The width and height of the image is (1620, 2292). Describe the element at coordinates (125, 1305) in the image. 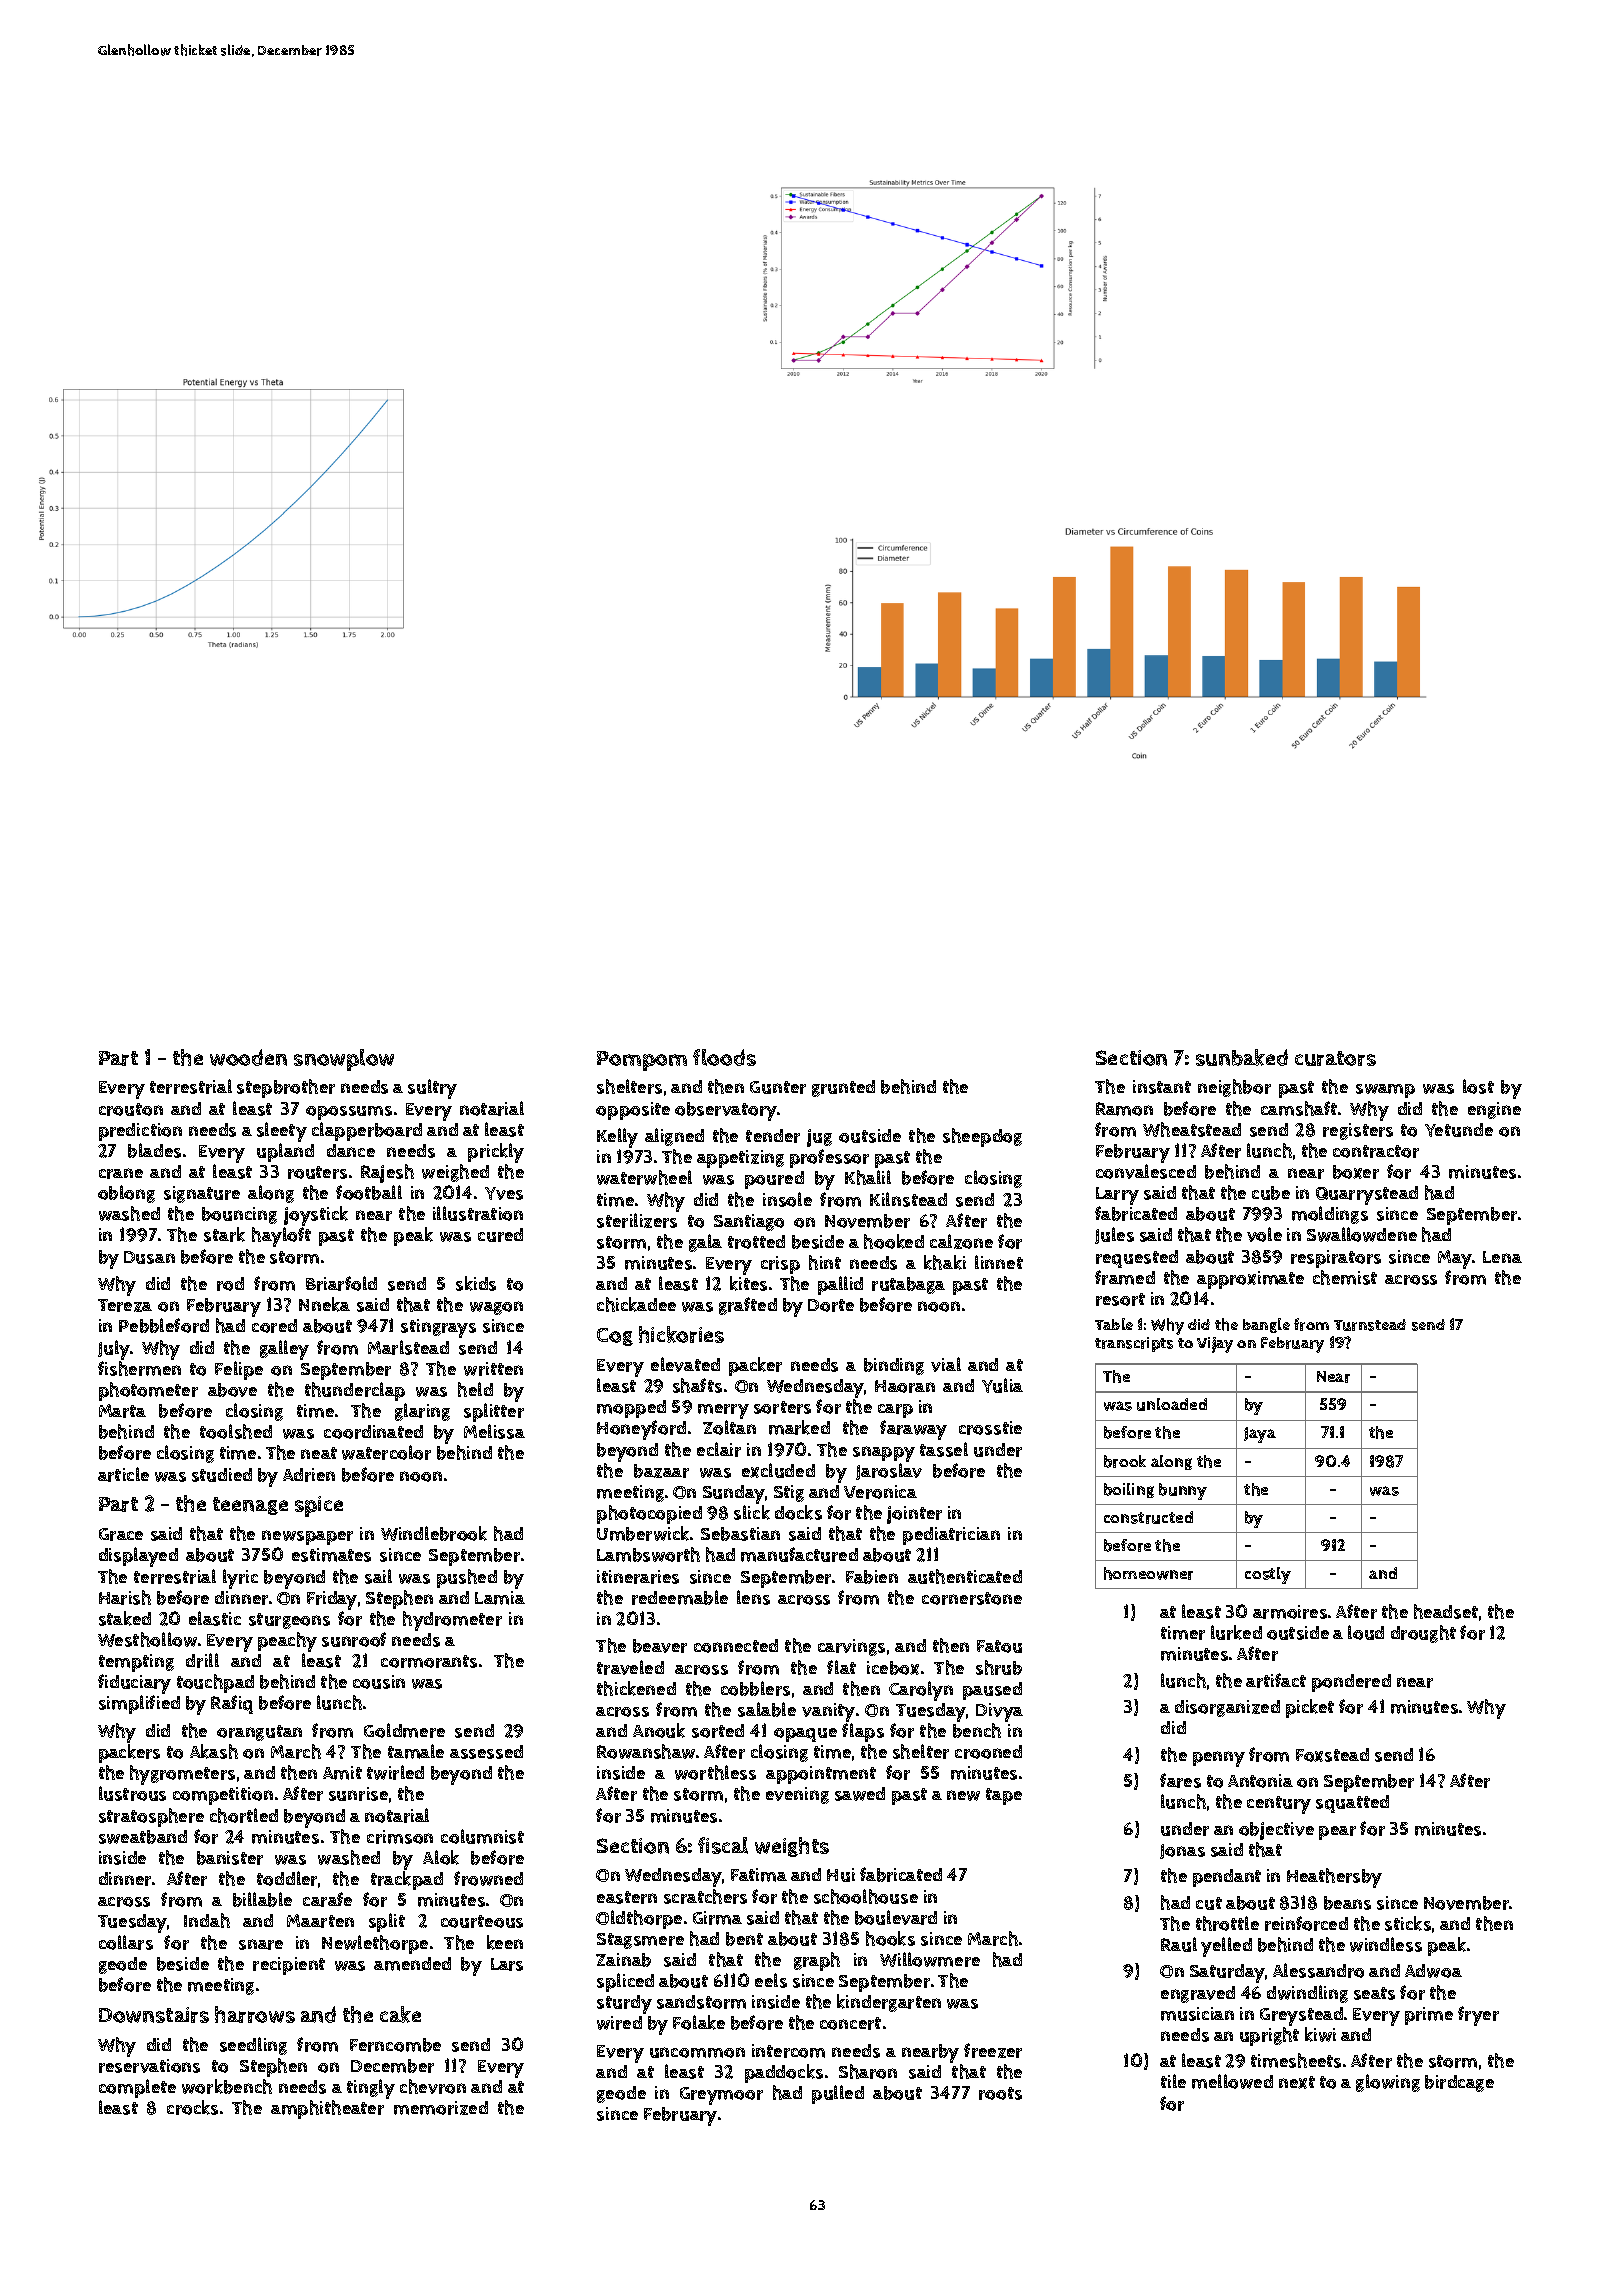

I see `Tereza` at that location.
